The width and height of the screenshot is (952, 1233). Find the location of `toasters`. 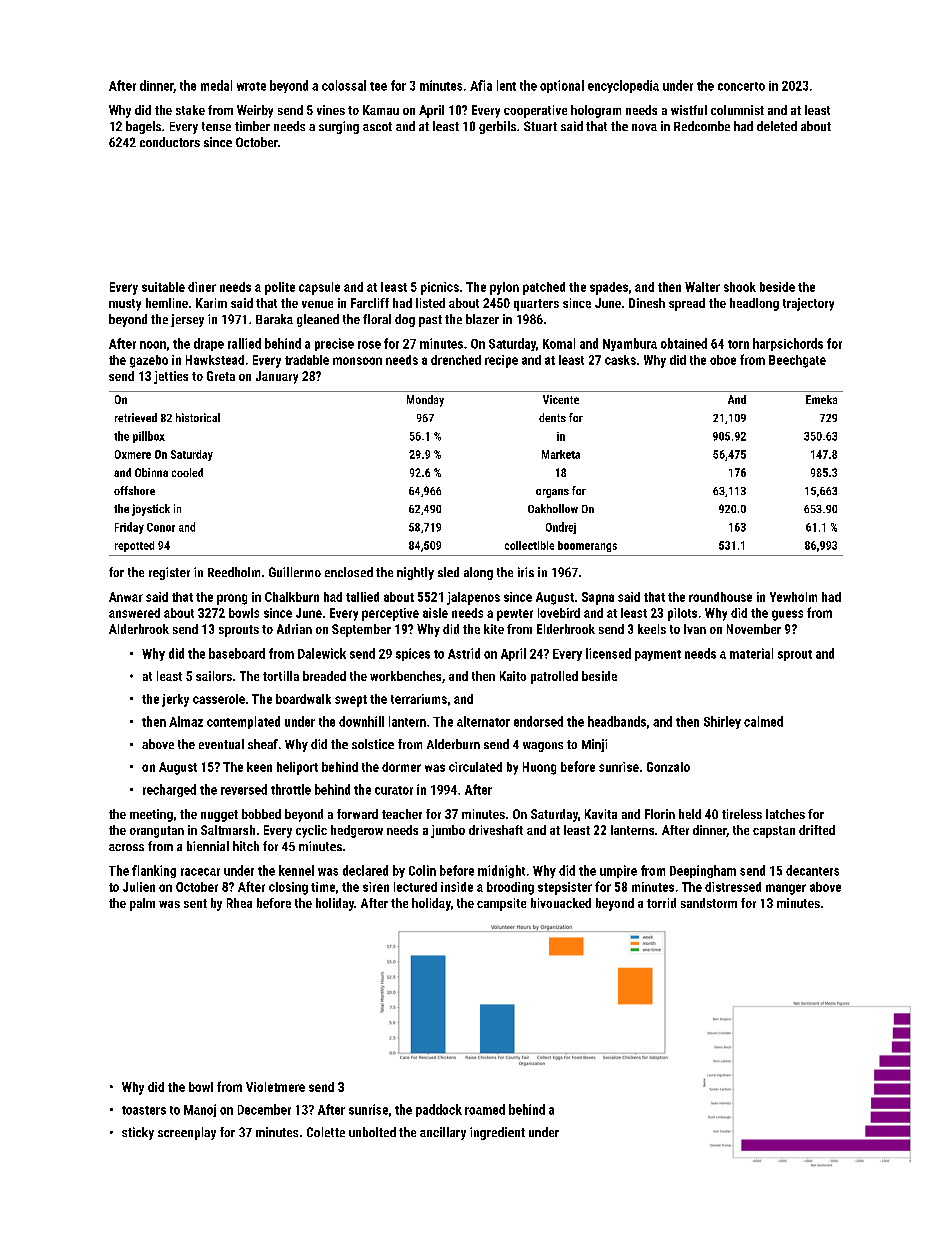

toasters is located at coordinates (144, 1110).
